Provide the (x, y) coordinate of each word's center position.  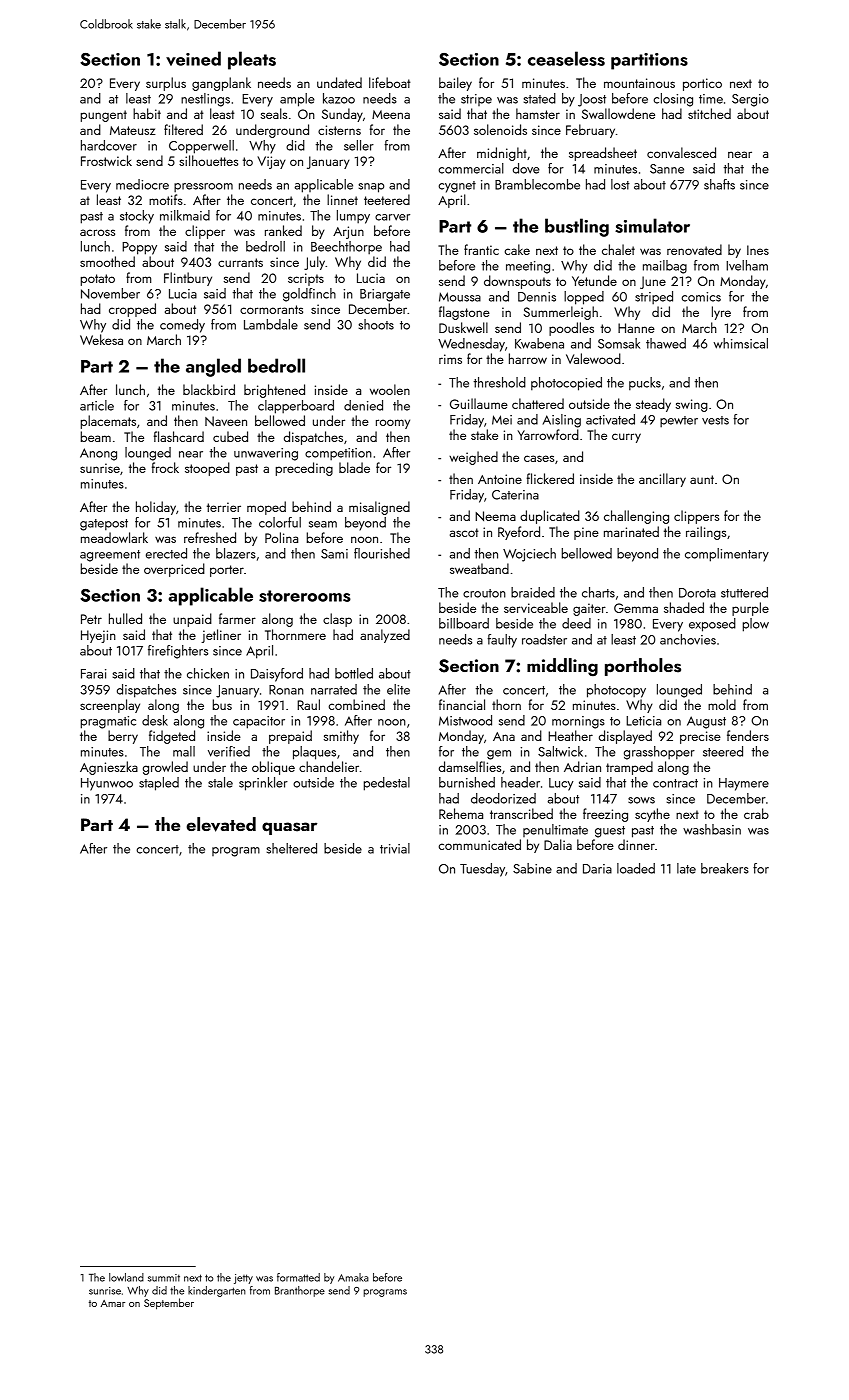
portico (702, 84)
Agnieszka (109, 768)
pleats (252, 60)
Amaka (353, 1277)
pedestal (387, 784)
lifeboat (390, 82)
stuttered (744, 592)
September (169, 1304)
